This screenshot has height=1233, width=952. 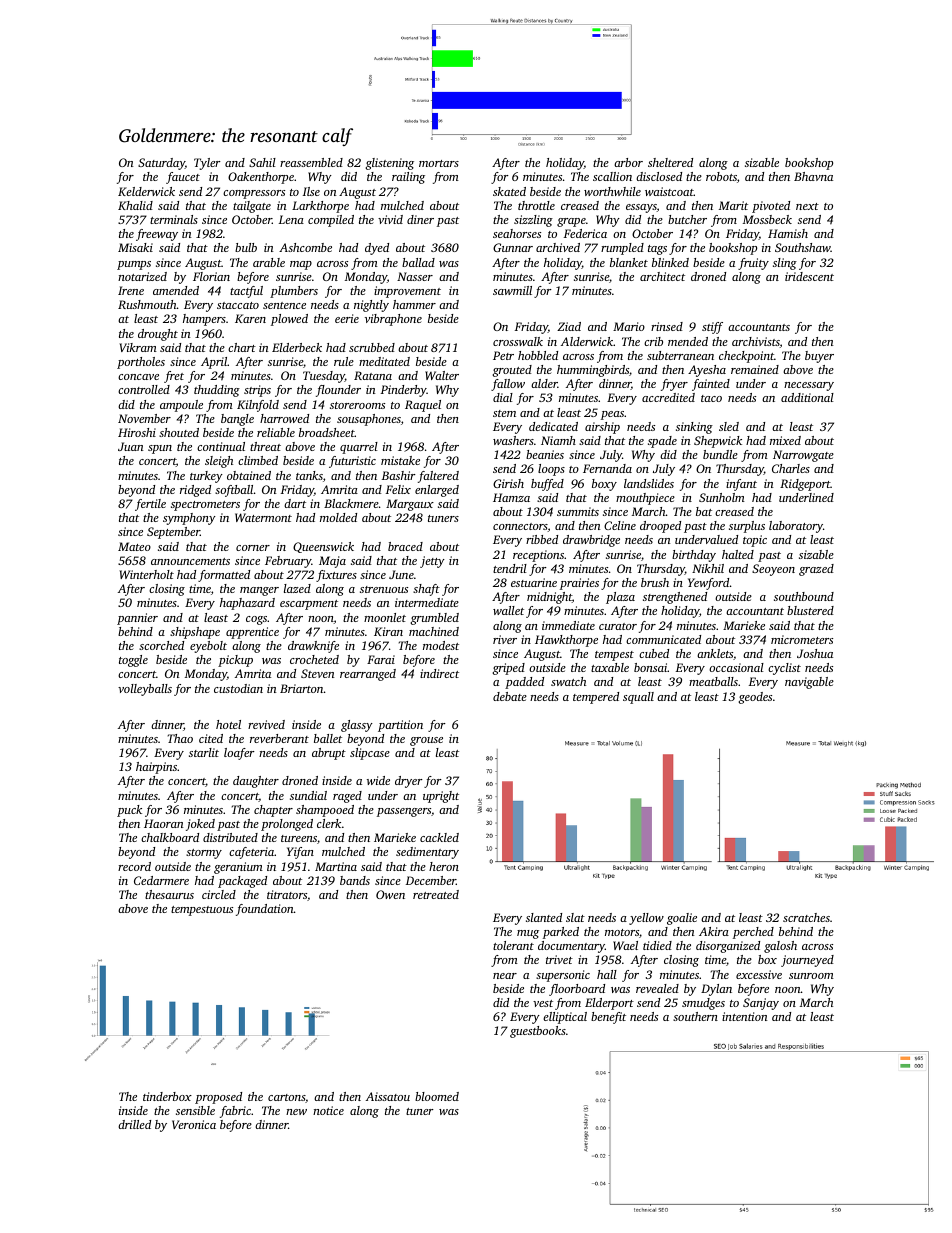 I want to click on Veronica, so click(x=194, y=1124).
